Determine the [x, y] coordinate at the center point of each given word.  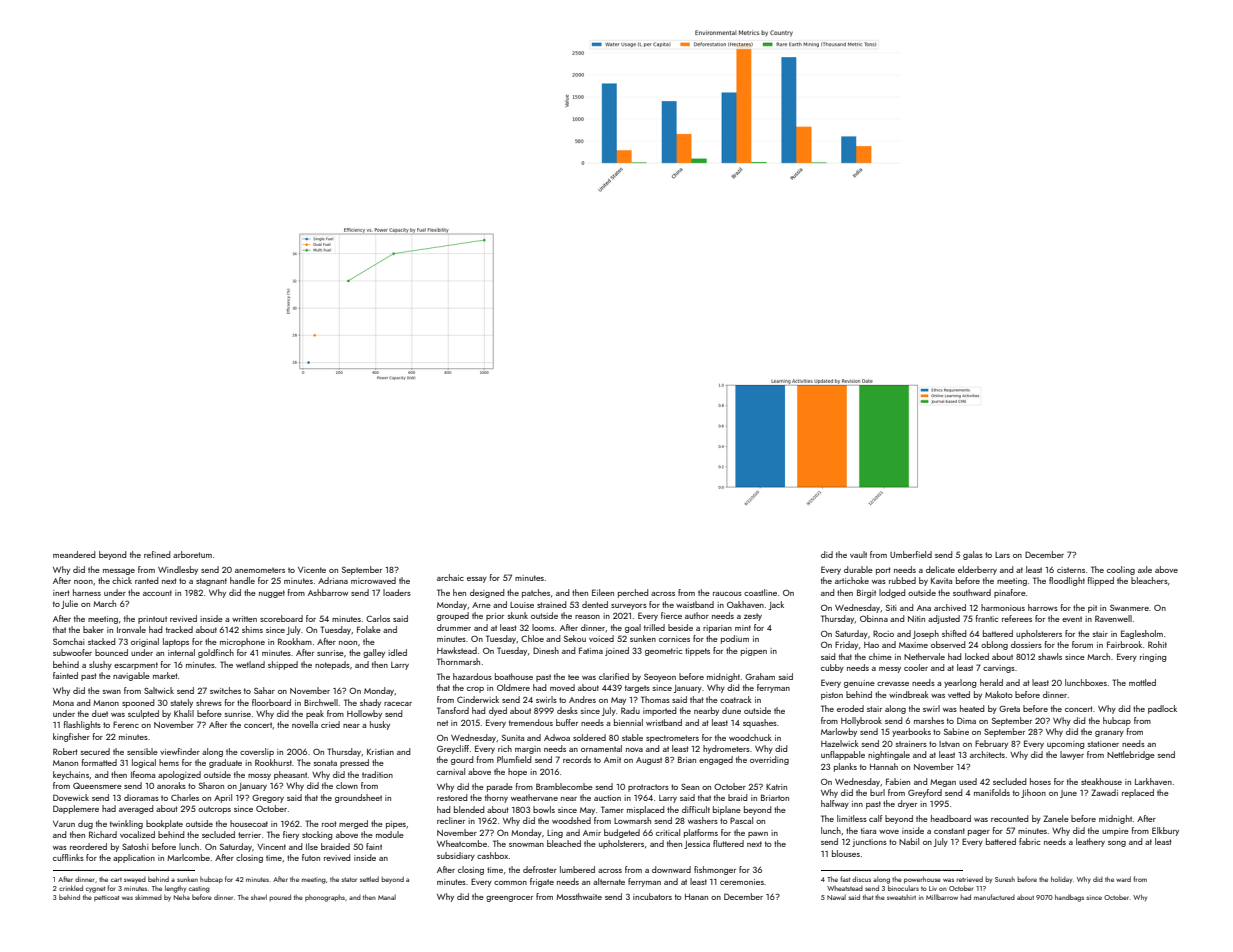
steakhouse [1101, 781]
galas [973, 555]
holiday [1061, 880]
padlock [1162, 709]
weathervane [534, 797]
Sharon [211, 785]
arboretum [192, 554]
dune [731, 710]
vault [858, 554]
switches [225, 690]
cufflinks [68, 857]
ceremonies [742, 882]
